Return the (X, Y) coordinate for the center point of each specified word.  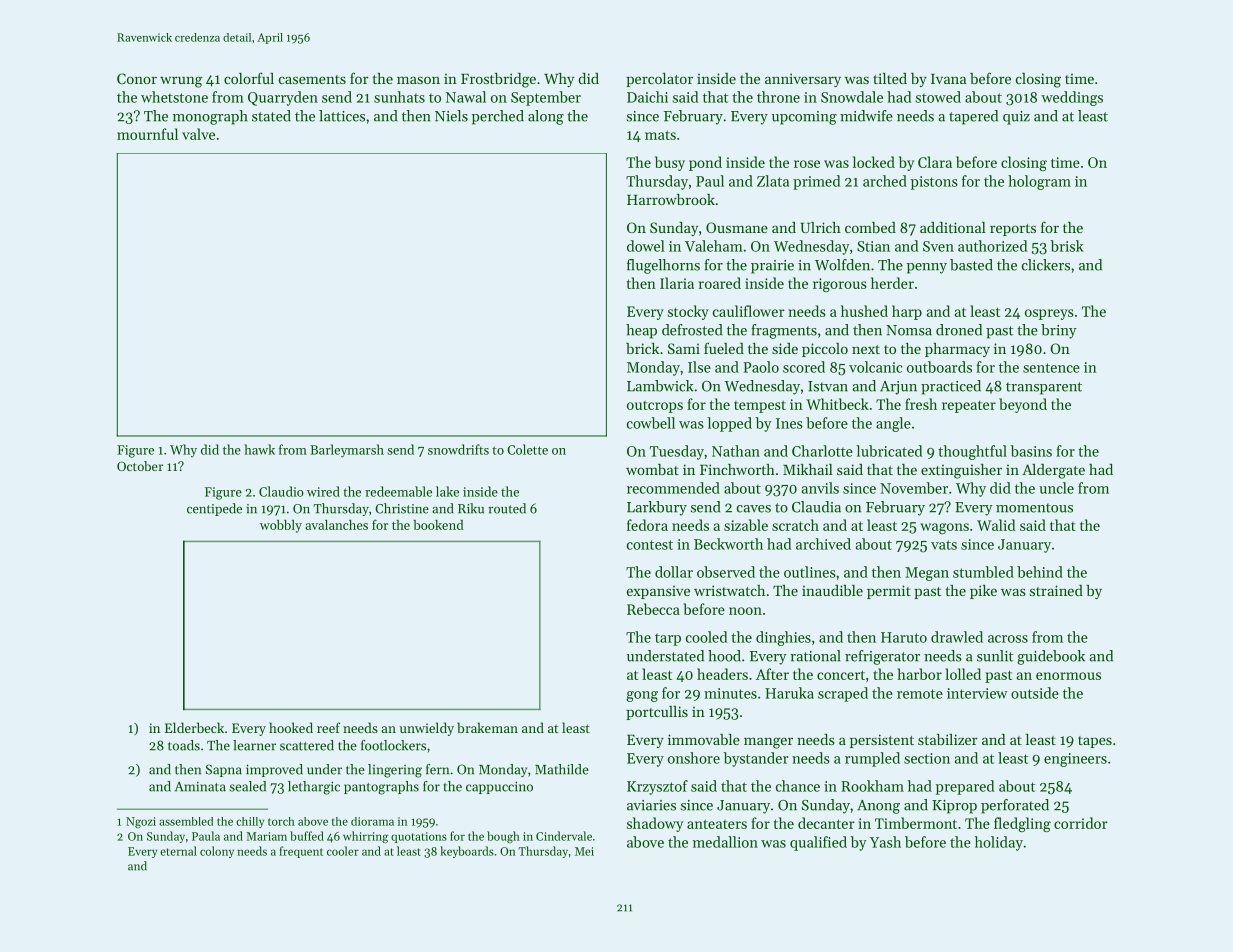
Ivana (948, 79)
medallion (725, 842)
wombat (652, 469)
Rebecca (653, 609)
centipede (214, 509)
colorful (249, 78)
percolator (659, 80)
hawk (259, 449)
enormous (1068, 676)
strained (1056, 590)
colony (217, 852)
